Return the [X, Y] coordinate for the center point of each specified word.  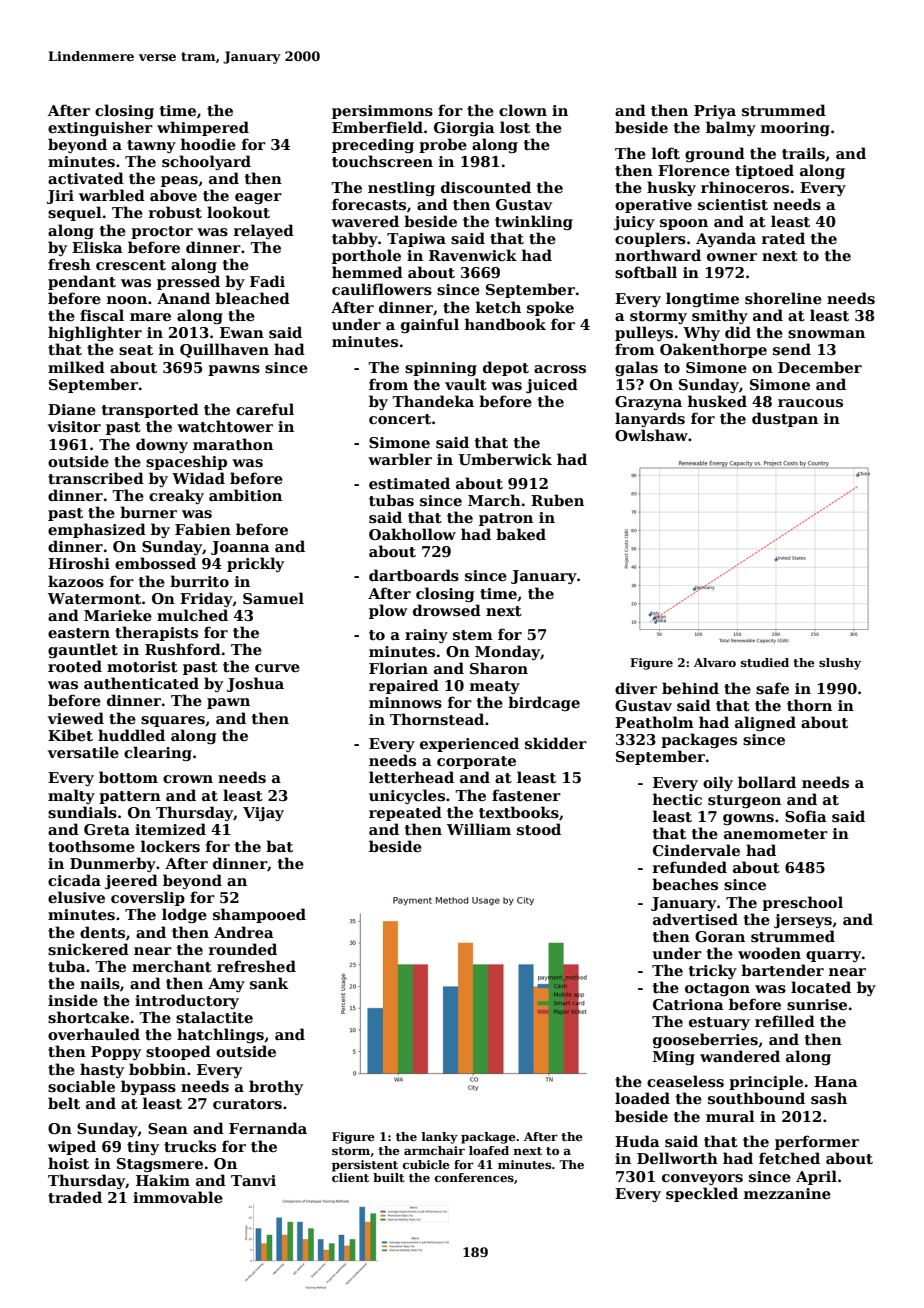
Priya [715, 112]
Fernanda [268, 1128]
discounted [486, 187]
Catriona [688, 1004]
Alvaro [715, 662]
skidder [556, 743]
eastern [79, 633]
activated [86, 178]
